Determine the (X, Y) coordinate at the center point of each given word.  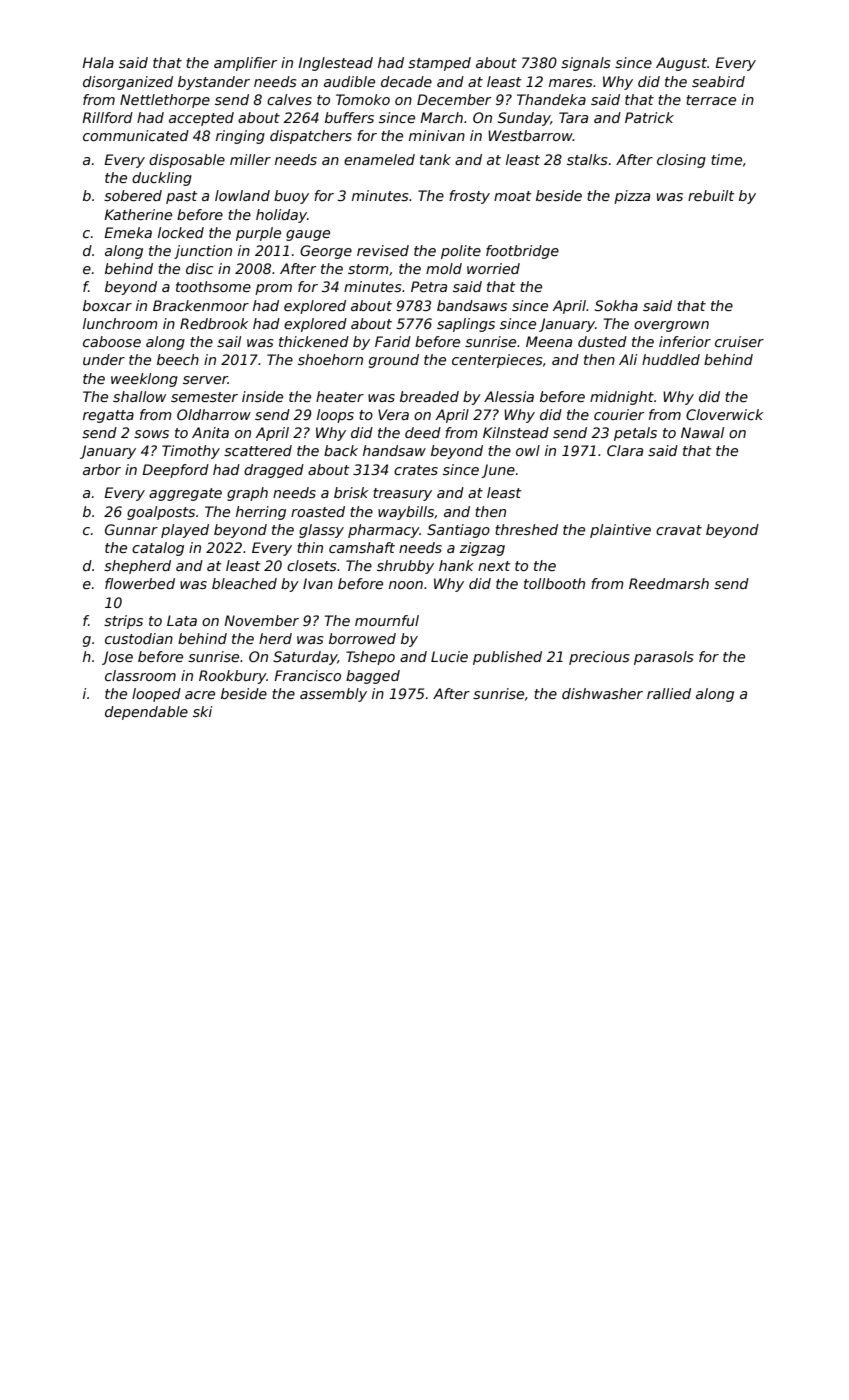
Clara (625, 450)
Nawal (702, 432)
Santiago (458, 531)
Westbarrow (530, 135)
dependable (146, 713)
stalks (587, 159)
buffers (349, 117)
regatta (108, 416)
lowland (242, 195)
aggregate (185, 494)
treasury (402, 494)
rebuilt (711, 195)
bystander (214, 83)
